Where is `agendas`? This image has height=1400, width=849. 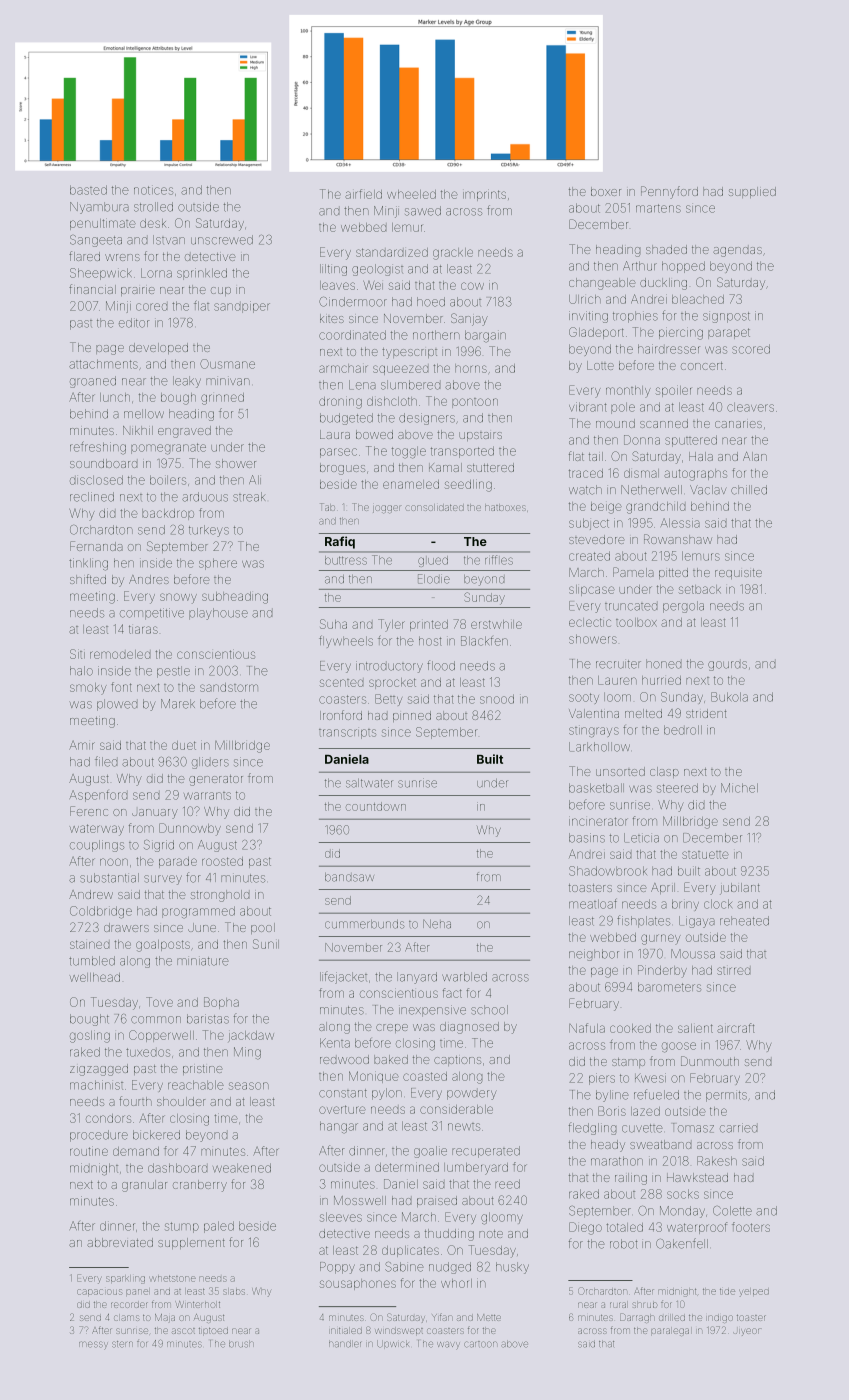 agendas is located at coordinates (737, 252).
